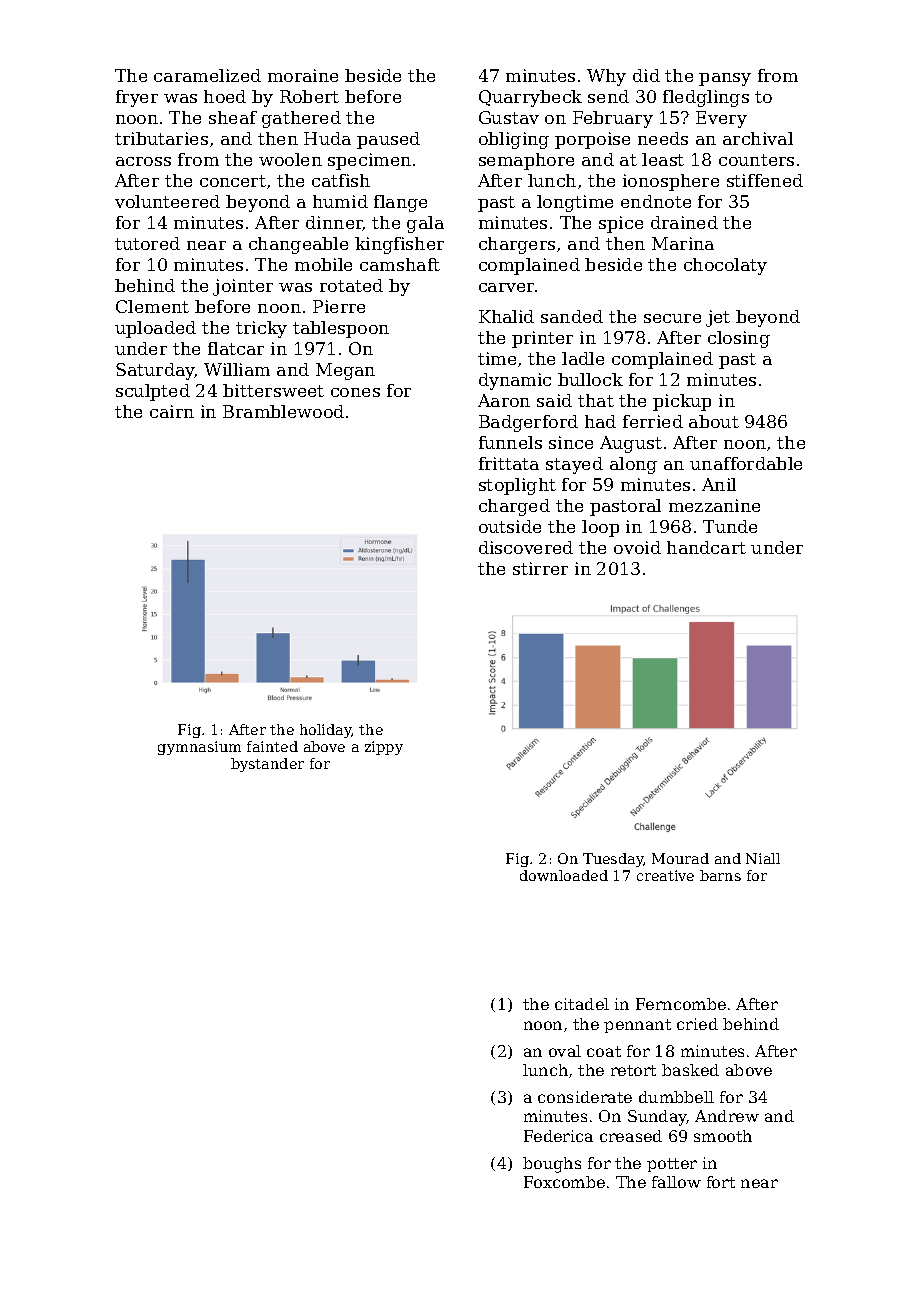  Describe the element at coordinates (172, 411) in the image. I see `cairn` at that location.
